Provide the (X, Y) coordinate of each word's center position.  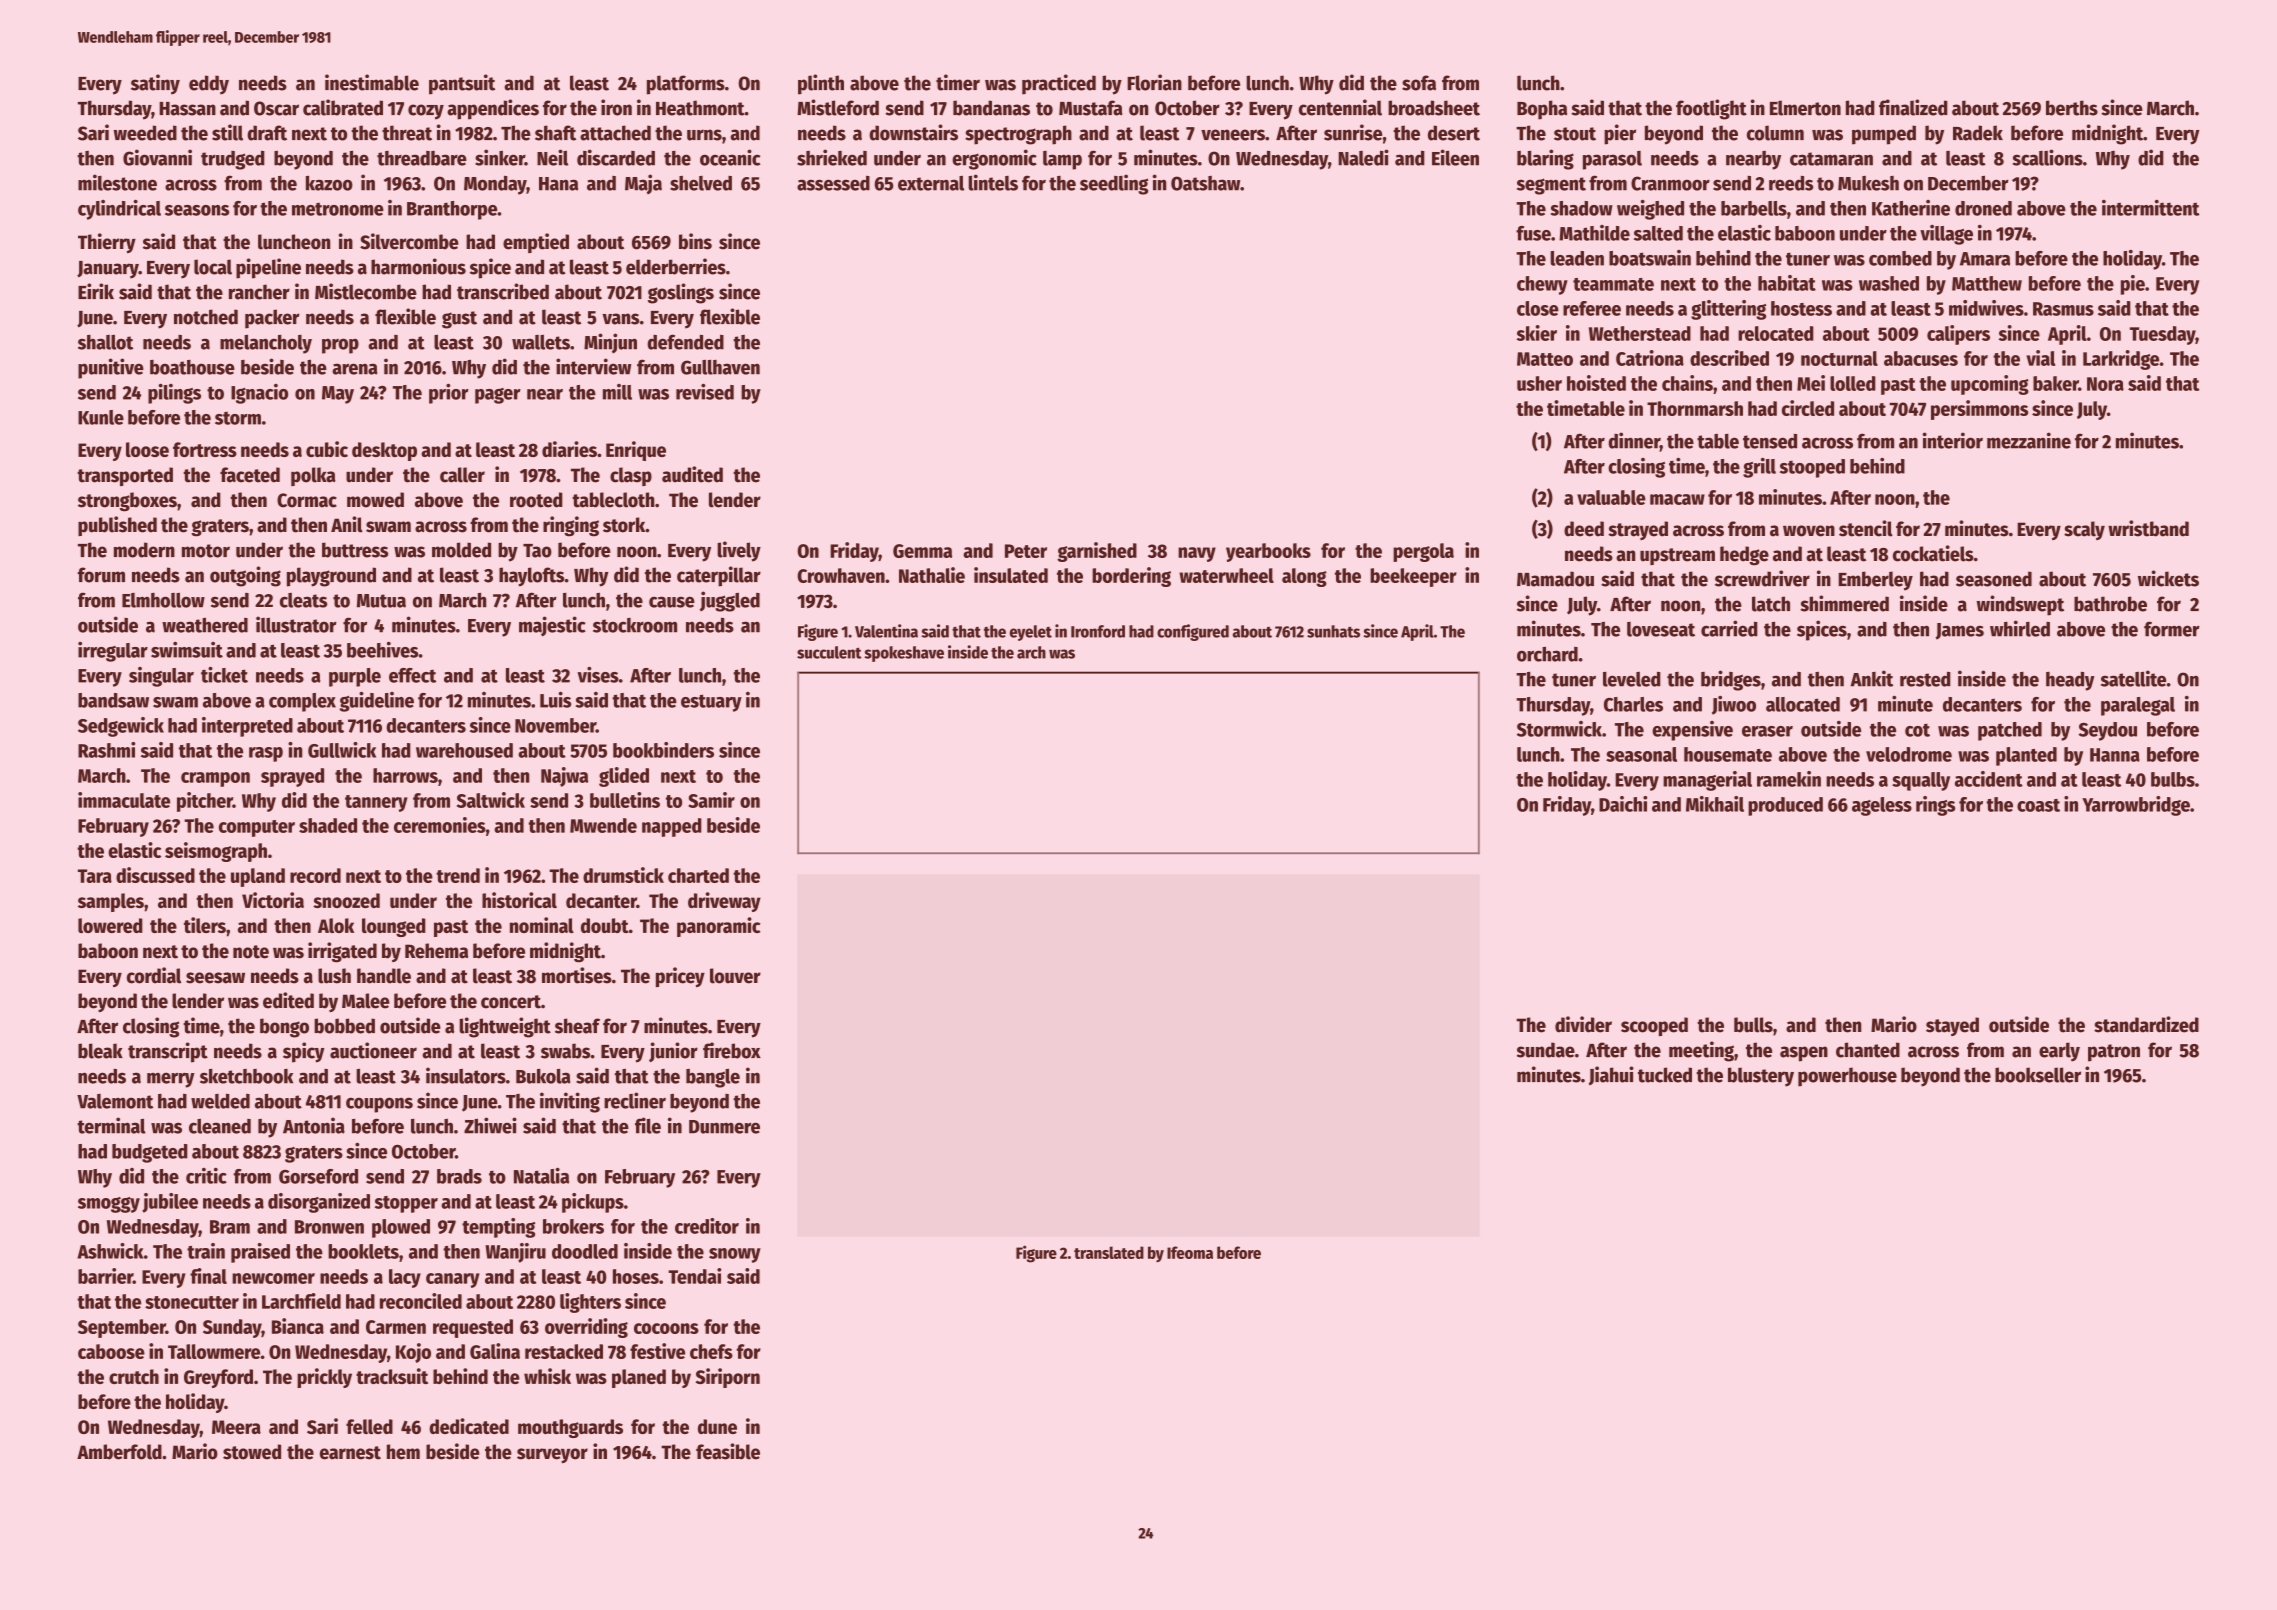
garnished (1097, 552)
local (213, 267)
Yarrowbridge (2136, 806)
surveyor (552, 1455)
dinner (1634, 441)
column (1775, 133)
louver (735, 976)
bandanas (991, 108)
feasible (728, 1451)
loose (147, 449)
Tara (95, 876)
